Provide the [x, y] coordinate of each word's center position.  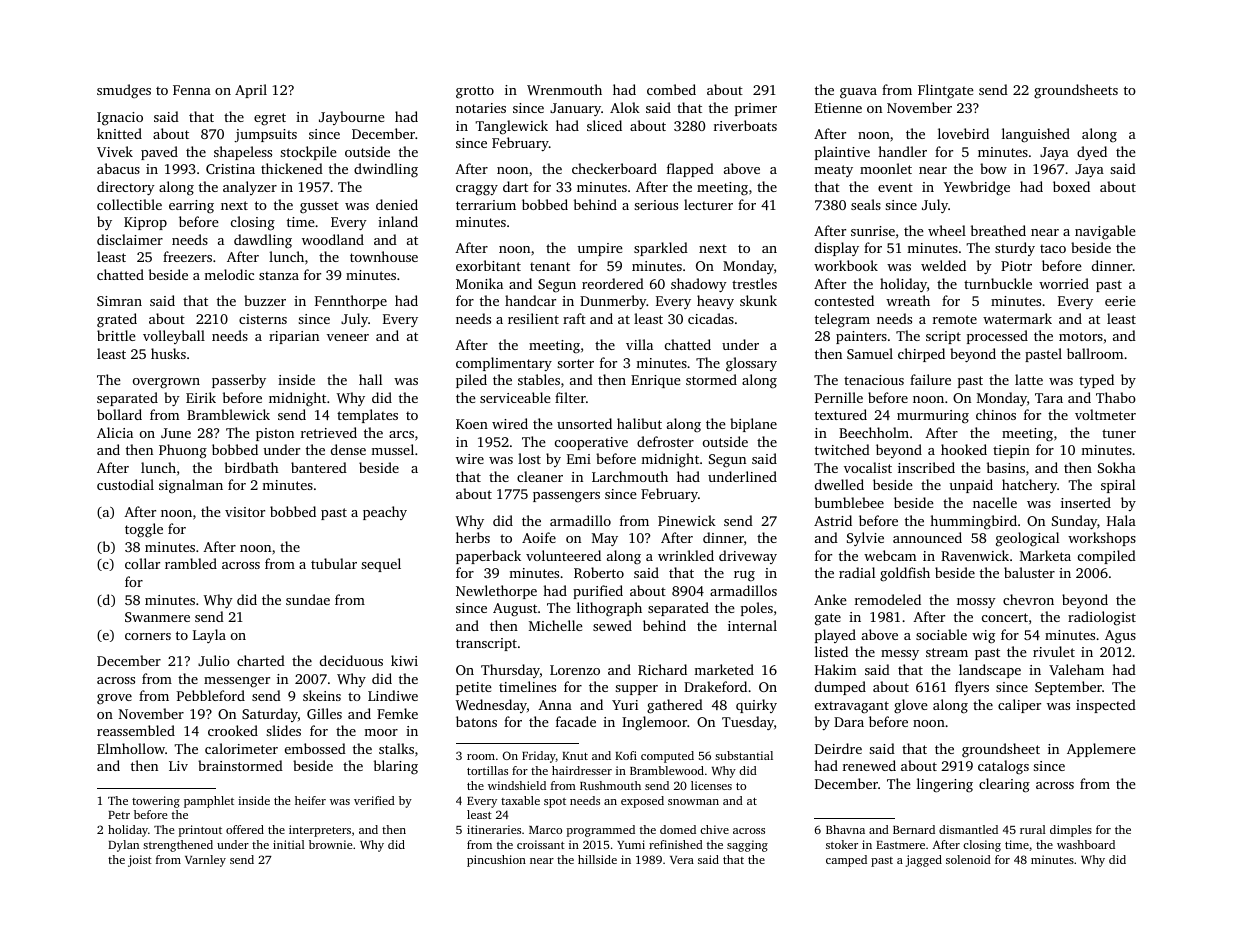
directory [126, 188]
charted [261, 660]
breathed [998, 230]
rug [744, 576]
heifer [310, 800]
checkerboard [614, 168]
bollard [119, 414]
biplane [753, 425]
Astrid [833, 520]
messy [900, 655]
